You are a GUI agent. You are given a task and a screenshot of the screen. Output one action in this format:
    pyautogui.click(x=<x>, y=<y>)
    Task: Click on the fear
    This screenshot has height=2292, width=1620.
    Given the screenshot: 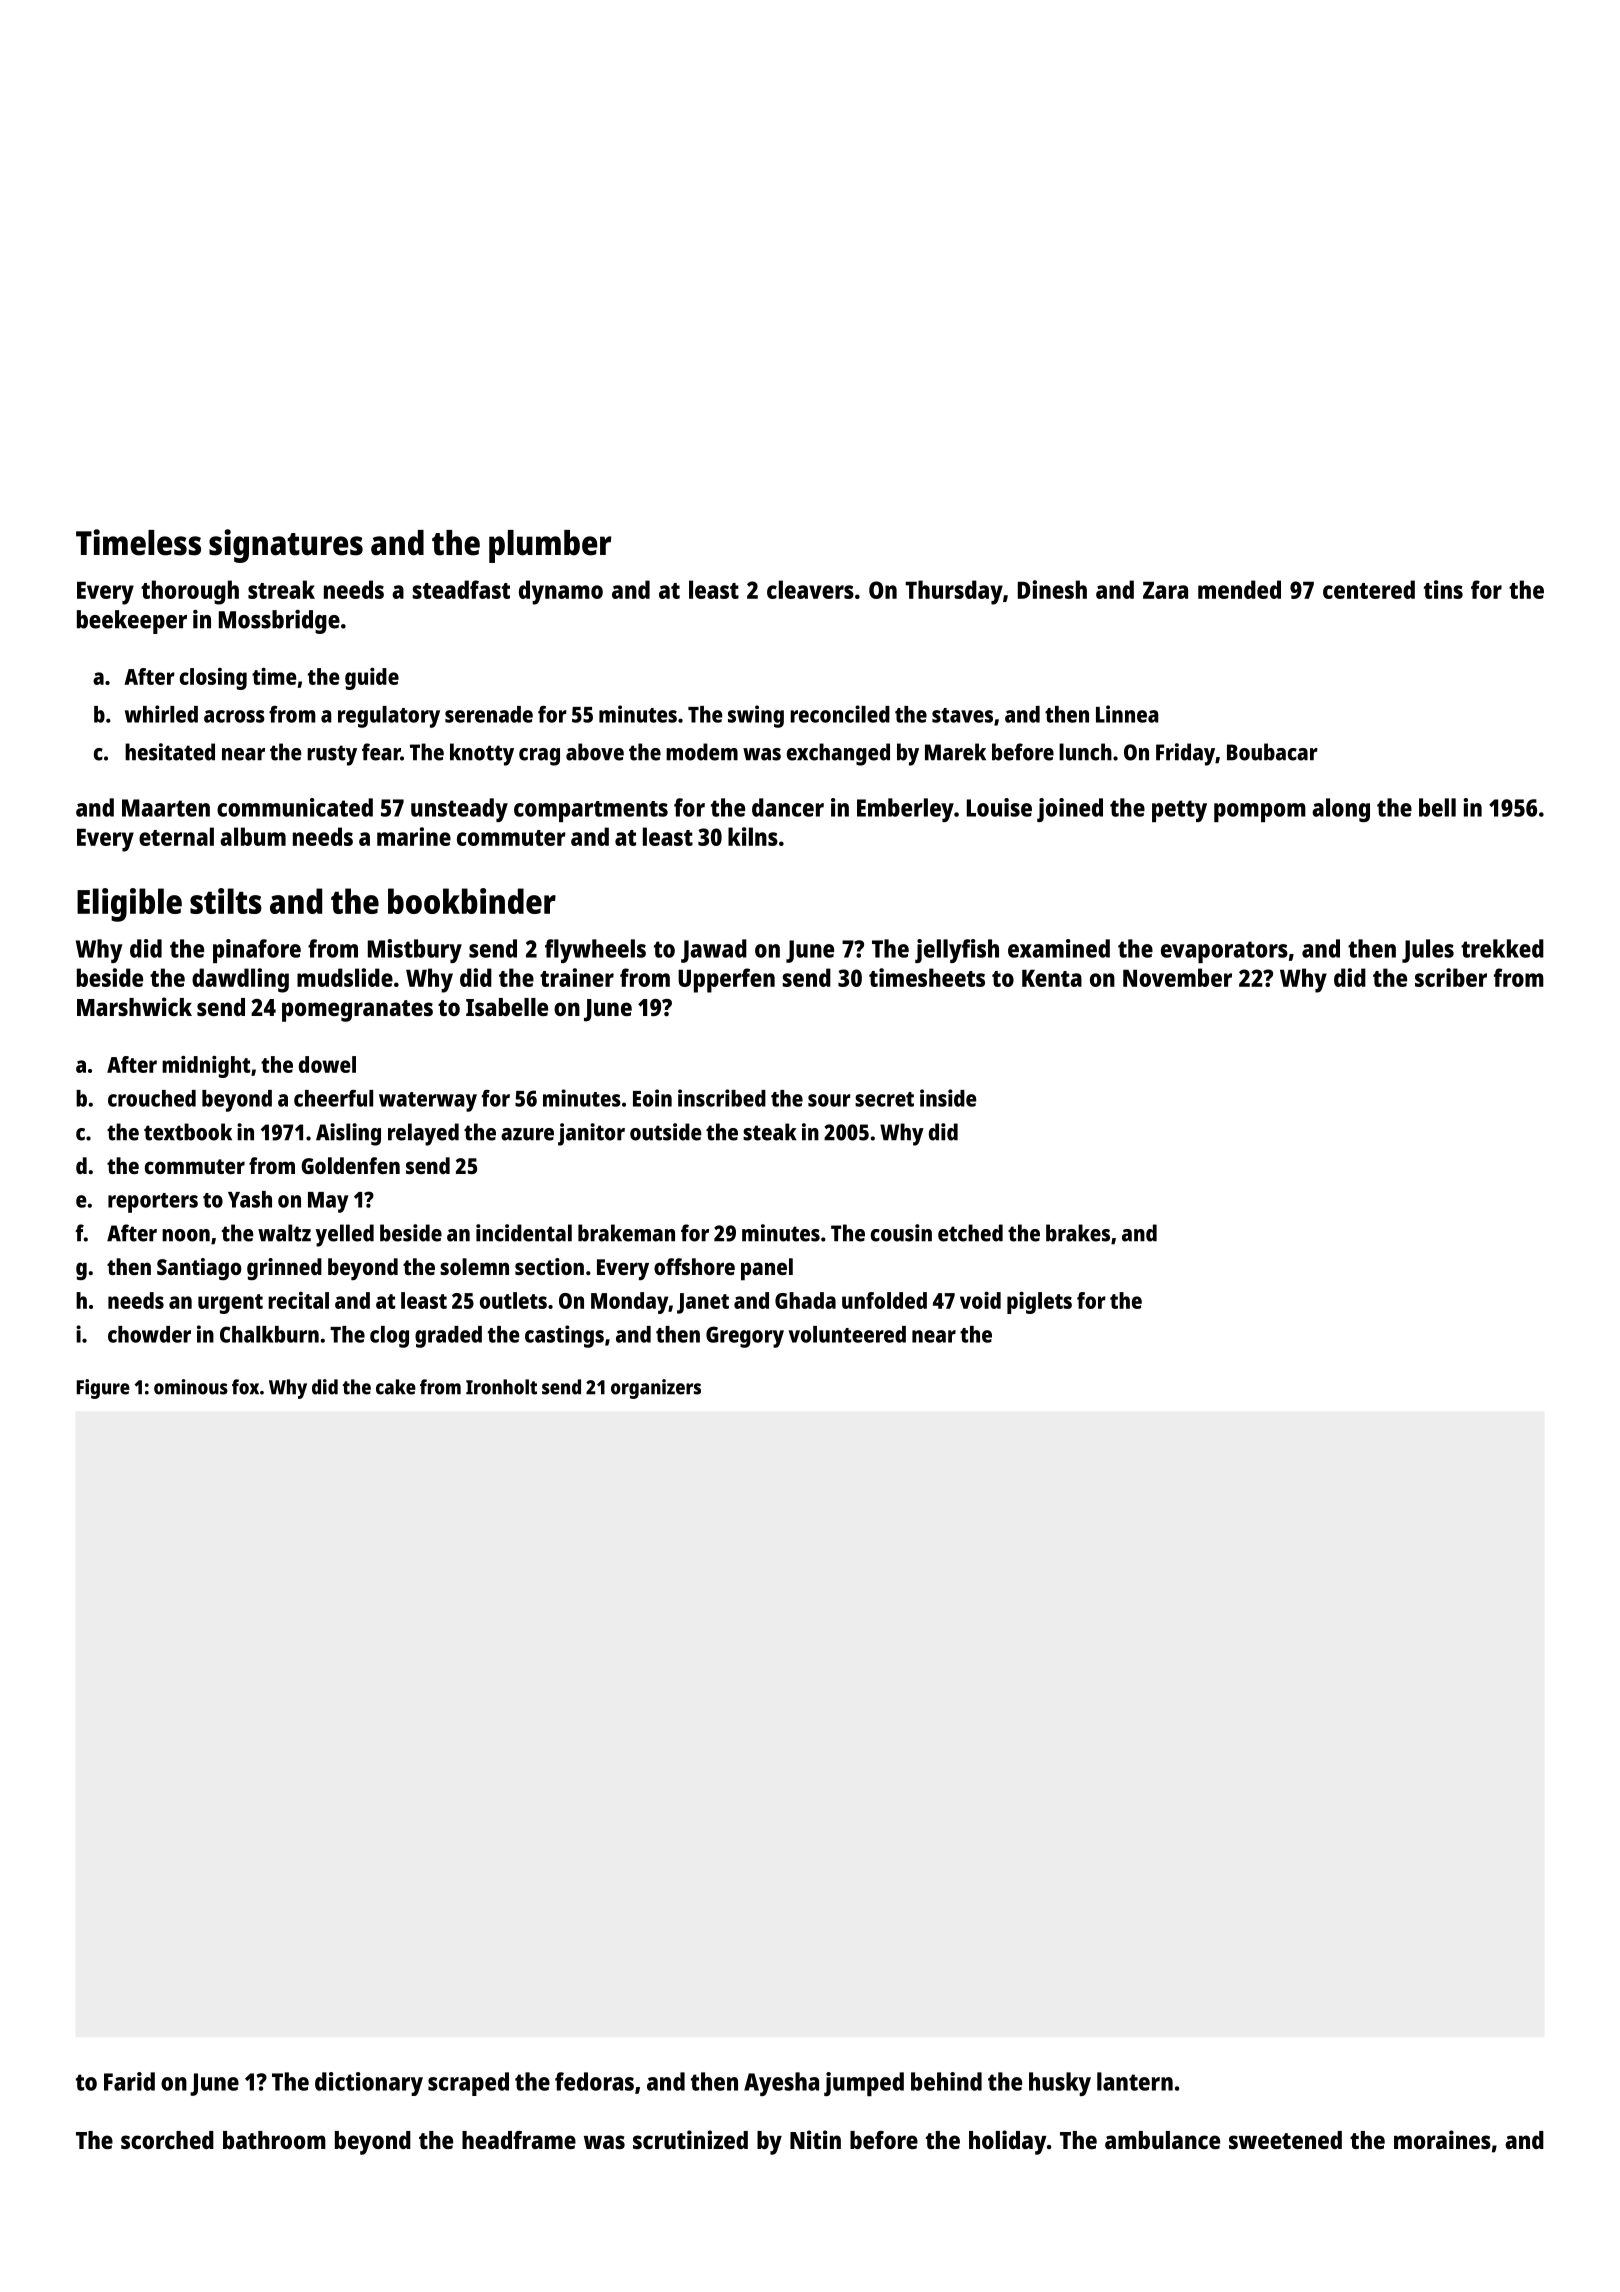 What is the action you would take?
    pyautogui.click(x=381, y=752)
